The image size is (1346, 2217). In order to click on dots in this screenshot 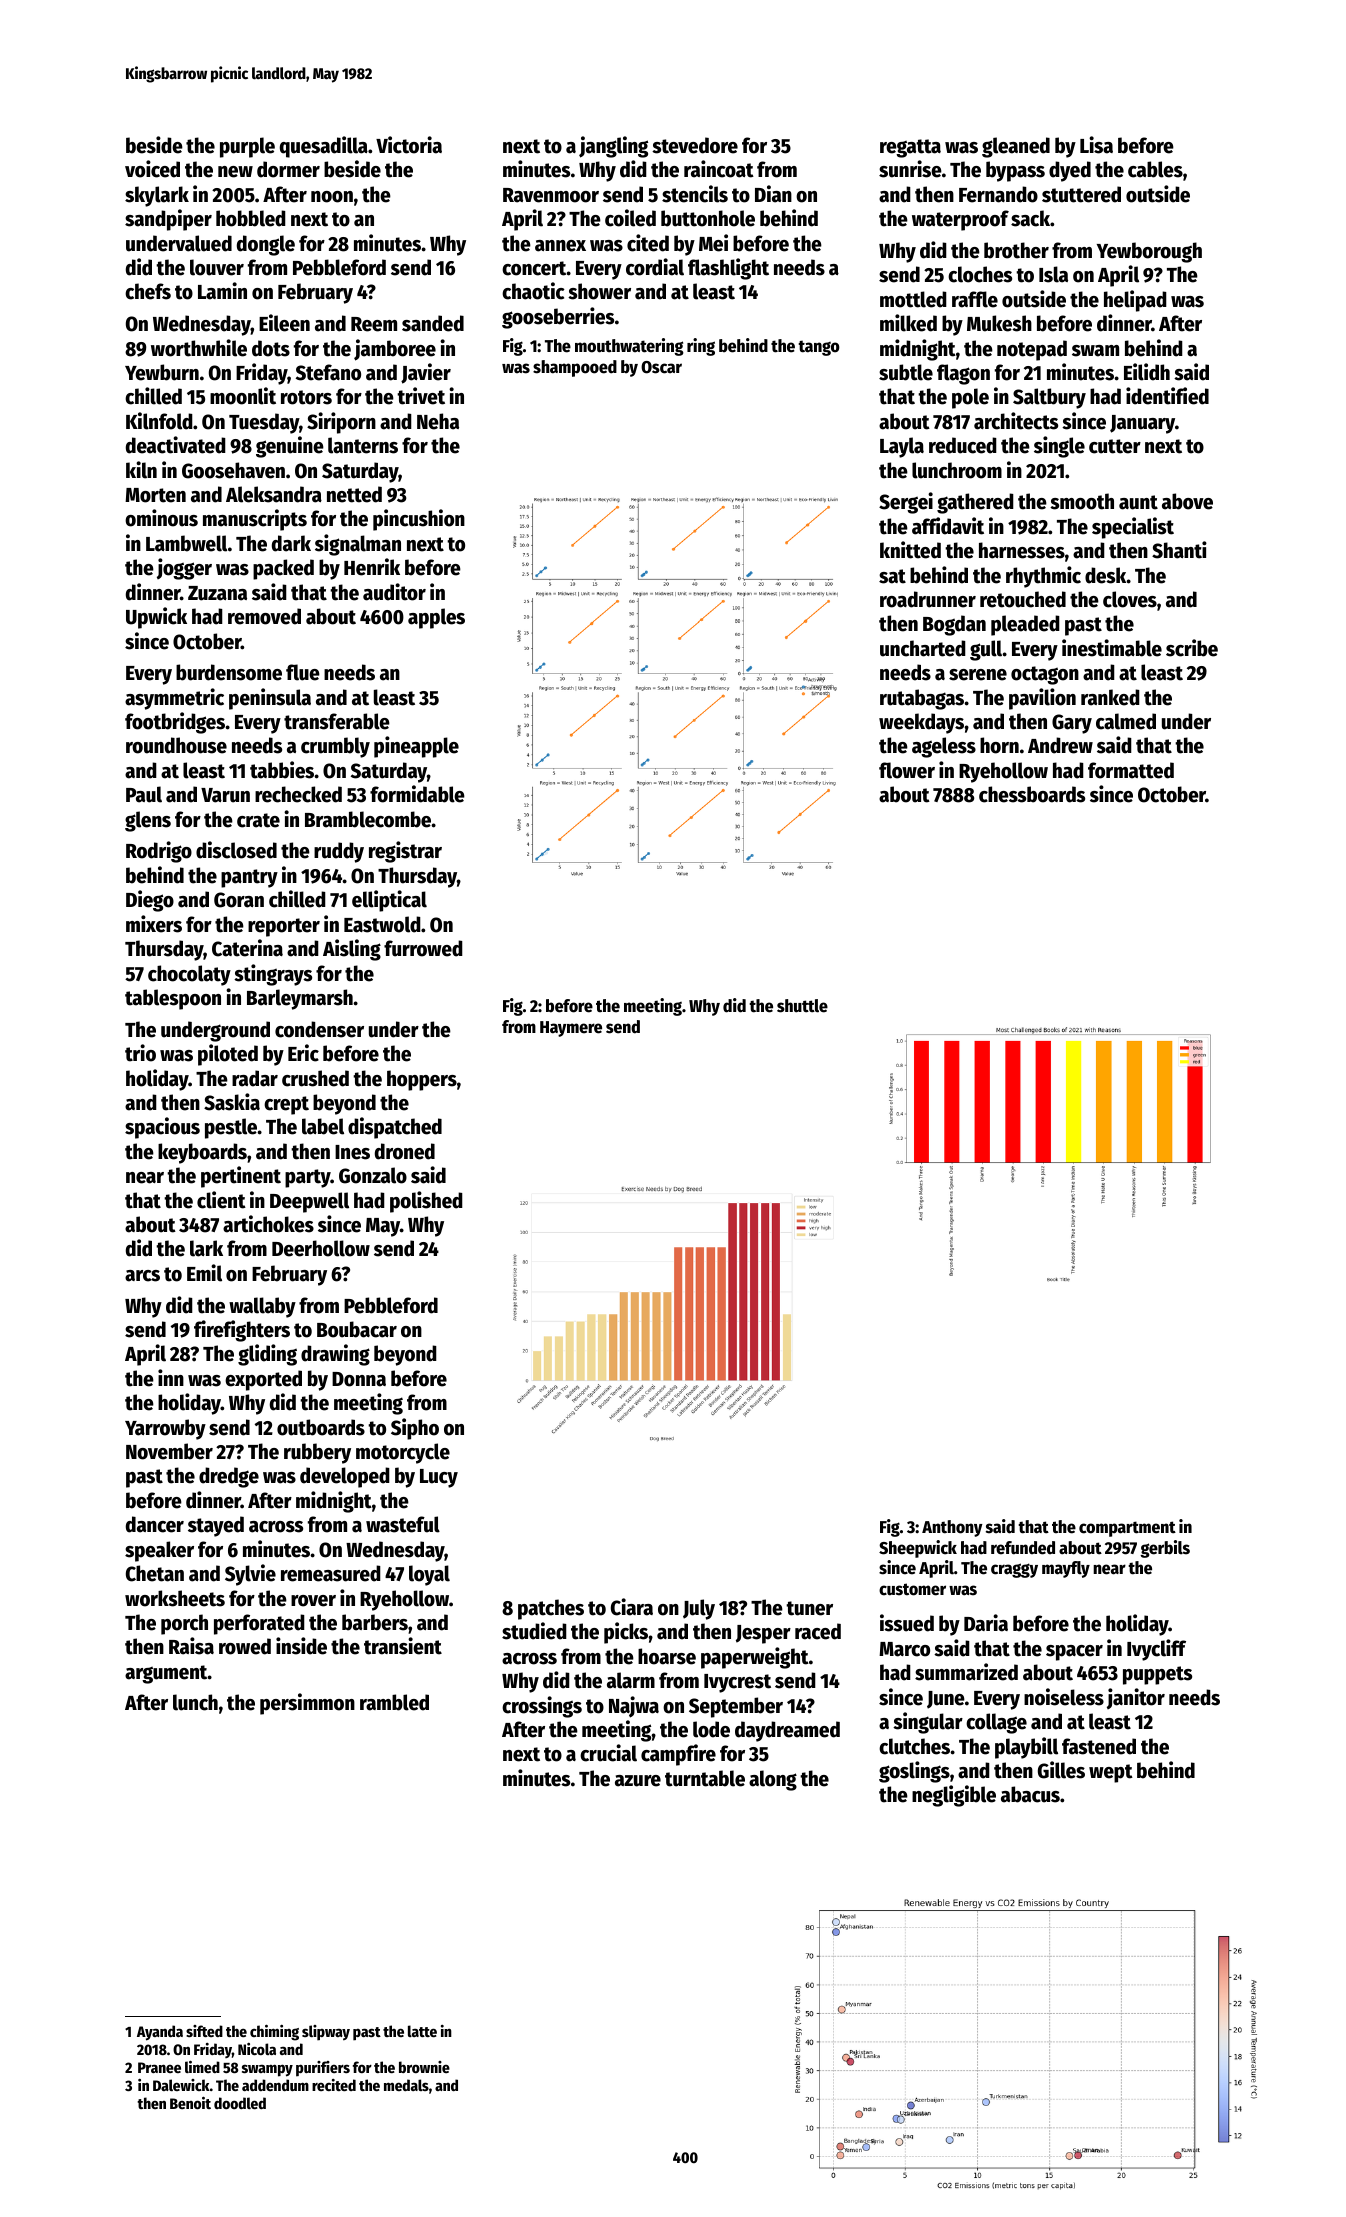, I will do `click(271, 348)`.
